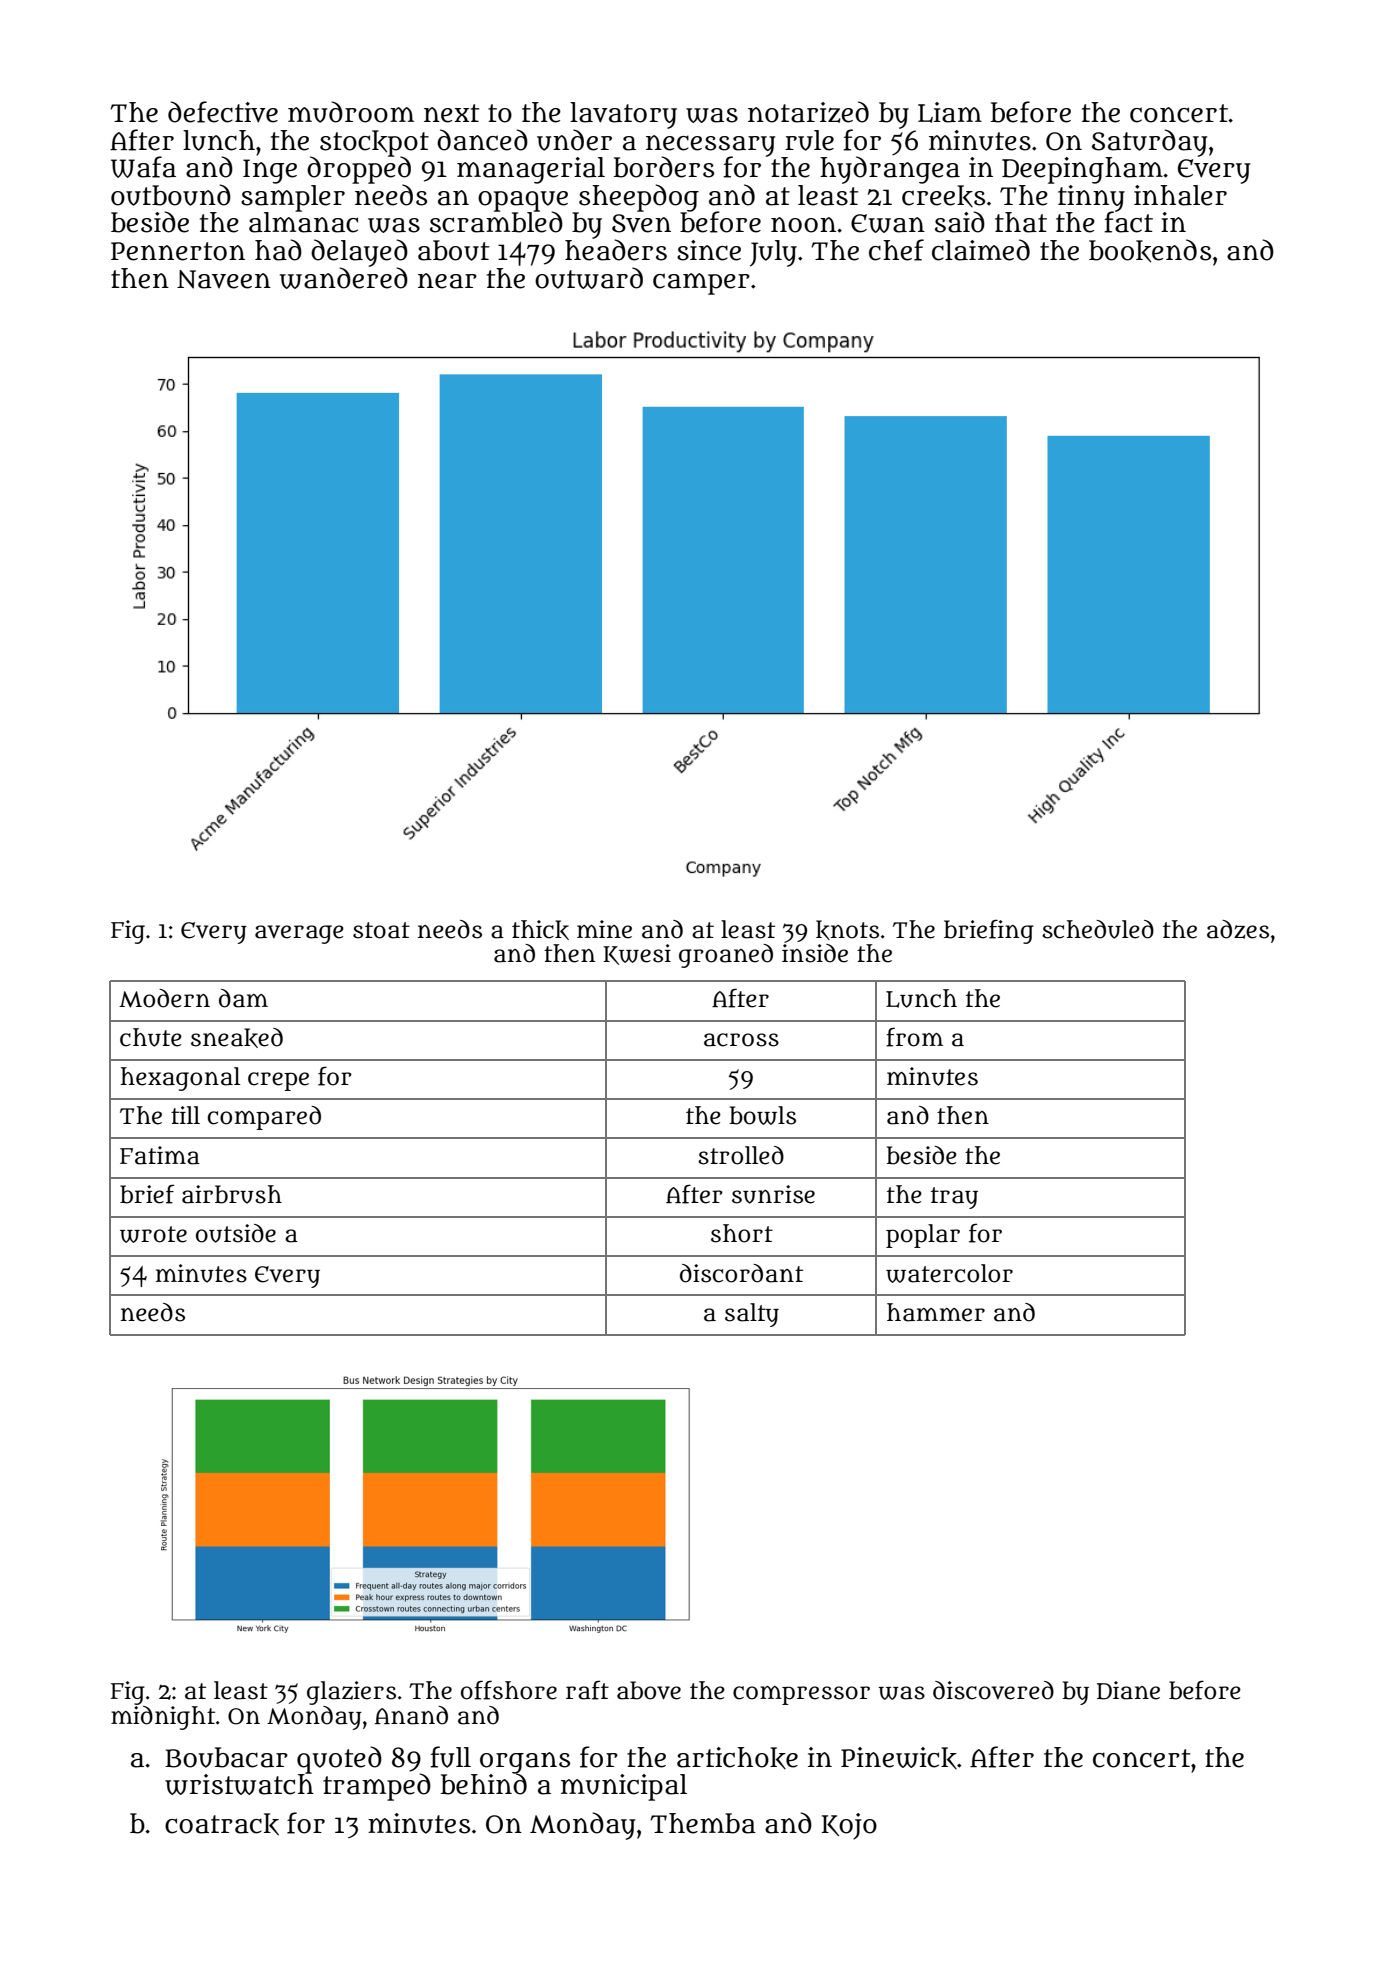 Image resolution: width=1386 pixels, height=1969 pixels. Describe the element at coordinates (849, 1826) in the screenshot. I see `Kojo` at that location.
